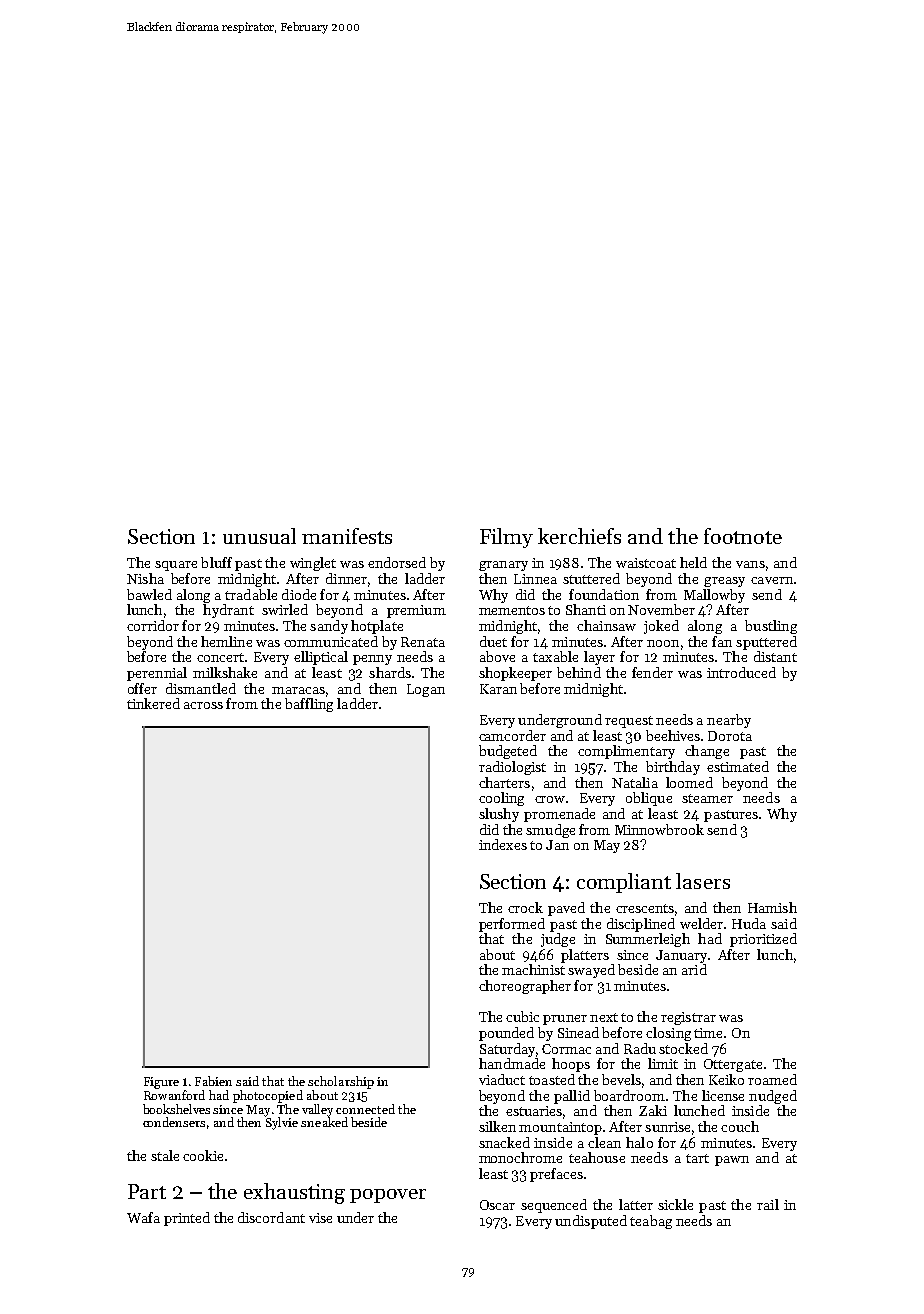 This screenshot has width=924, height=1314. What do you see at coordinates (503, 844) in the screenshot?
I see `indexes` at bounding box center [503, 844].
